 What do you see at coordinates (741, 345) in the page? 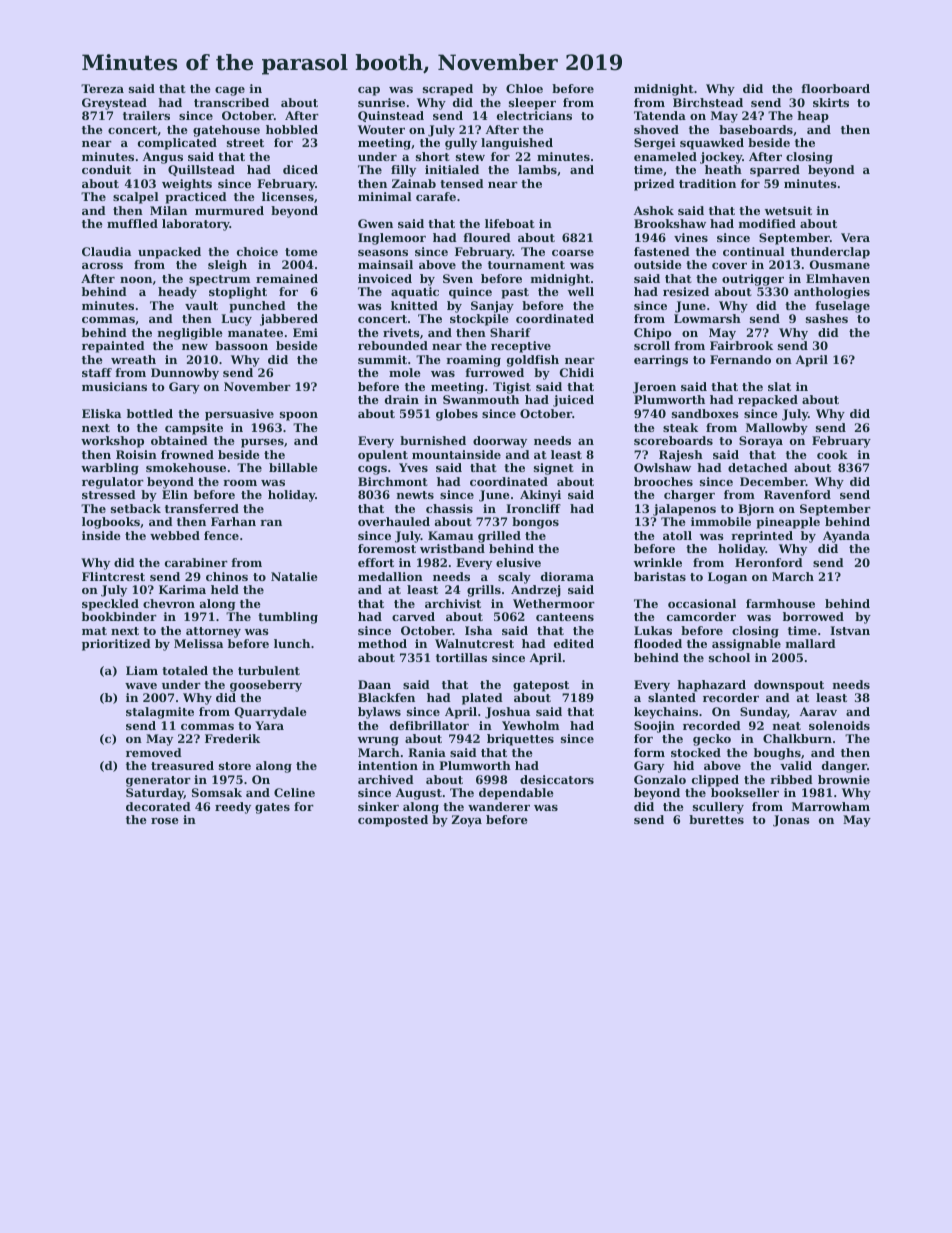
I see `Fairbrook` at bounding box center [741, 345].
